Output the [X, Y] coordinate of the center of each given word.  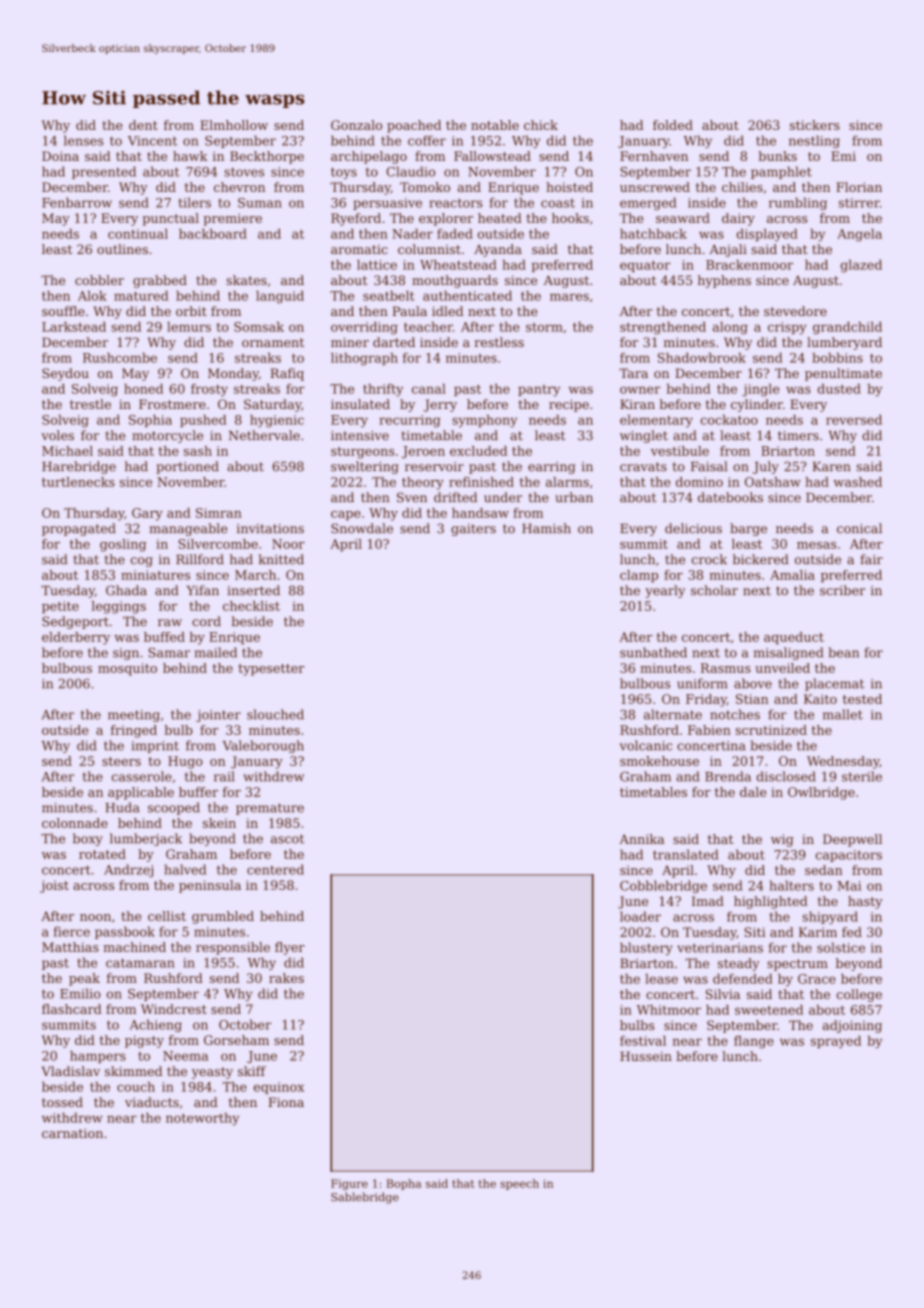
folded [673, 125]
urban [574, 497]
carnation [72, 1133]
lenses [84, 140]
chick [541, 125]
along [730, 328]
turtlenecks [78, 482]
